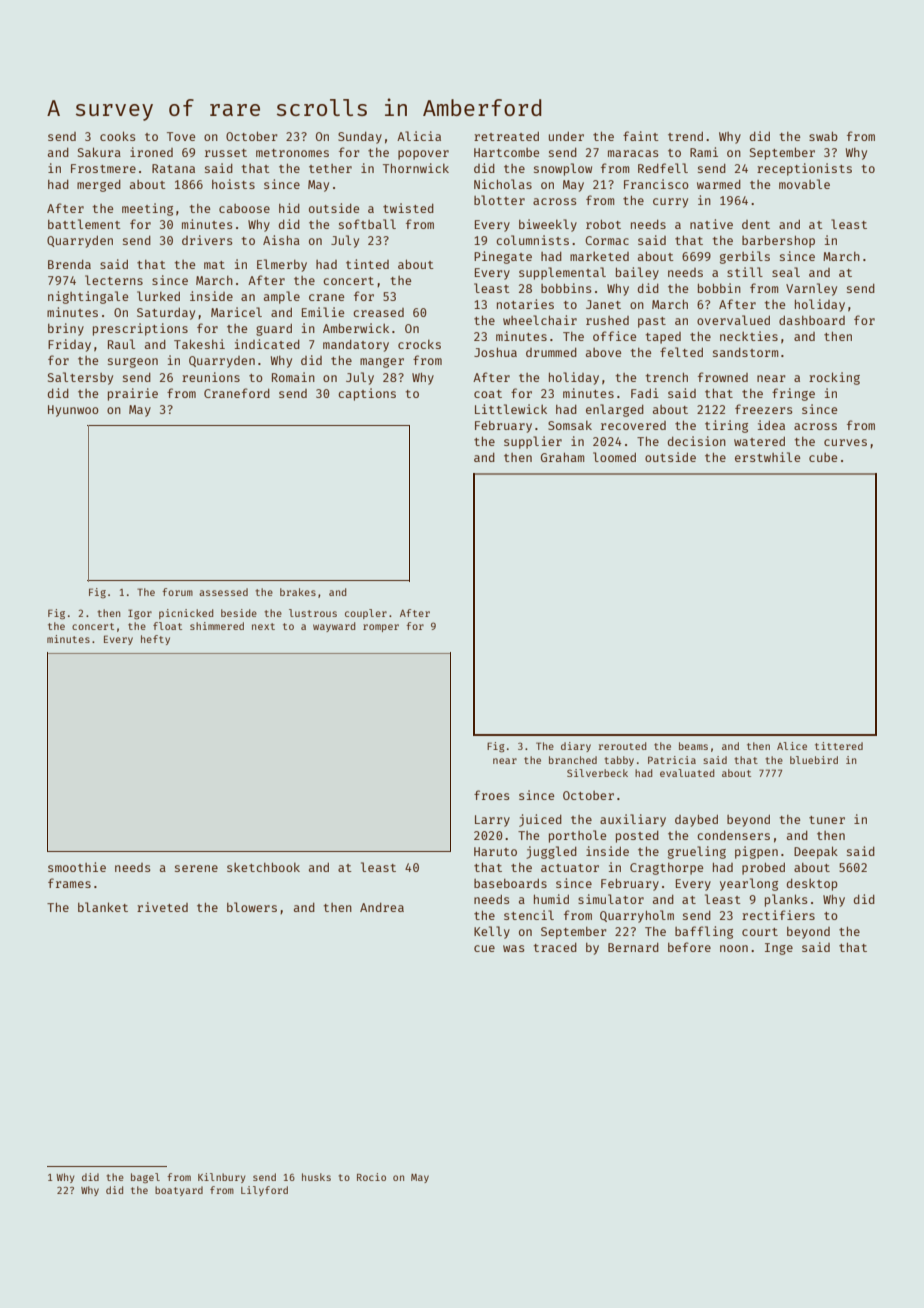  Describe the element at coordinates (181, 136) in the page. I see `Tove` at that location.
